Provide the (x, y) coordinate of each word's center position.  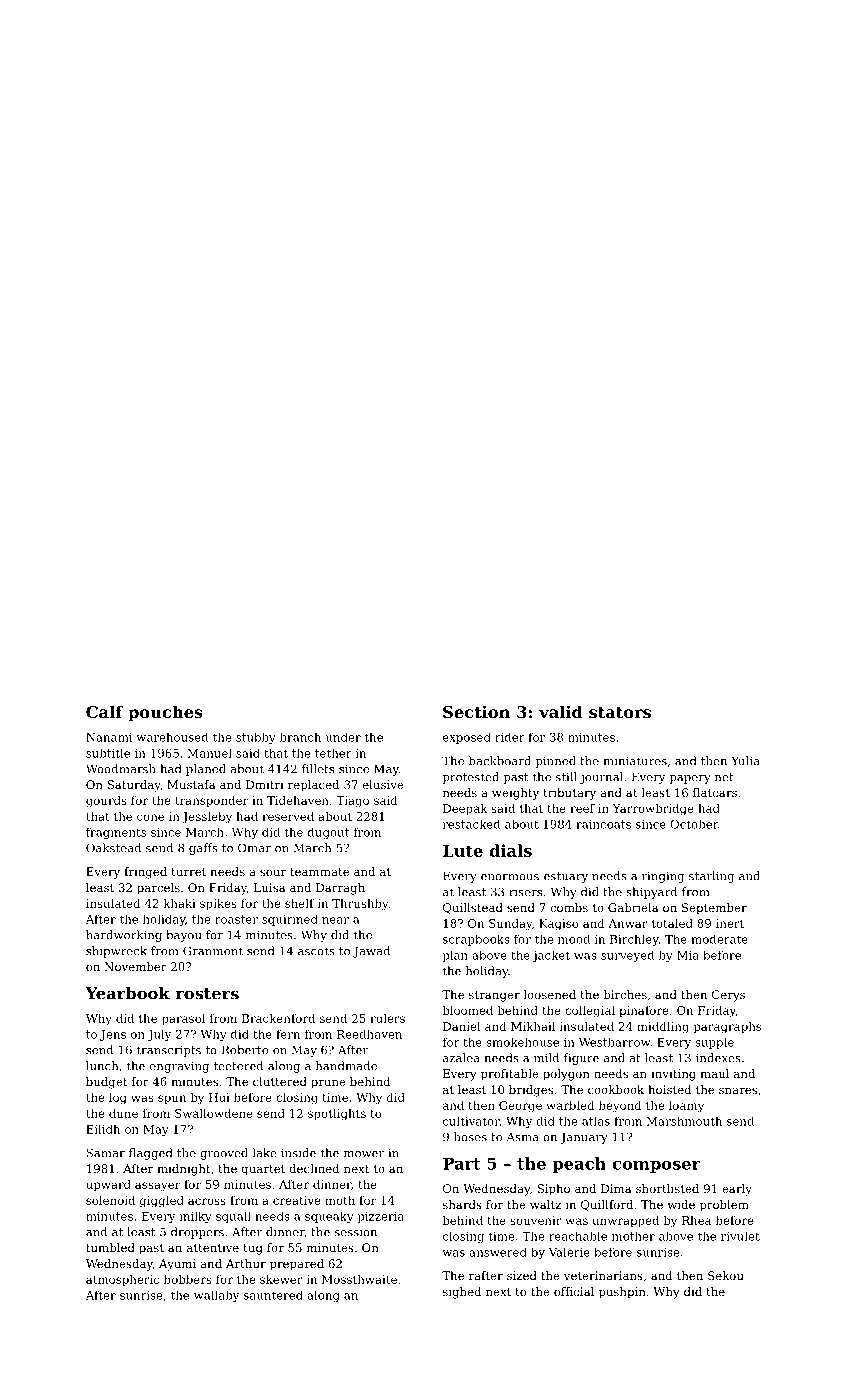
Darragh (340, 889)
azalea (461, 1058)
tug (253, 1249)
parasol (183, 1019)
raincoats (603, 824)
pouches (165, 713)
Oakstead (113, 848)
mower (364, 1154)
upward (108, 1185)
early (737, 1190)
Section (476, 711)
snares (738, 1090)
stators (620, 712)
